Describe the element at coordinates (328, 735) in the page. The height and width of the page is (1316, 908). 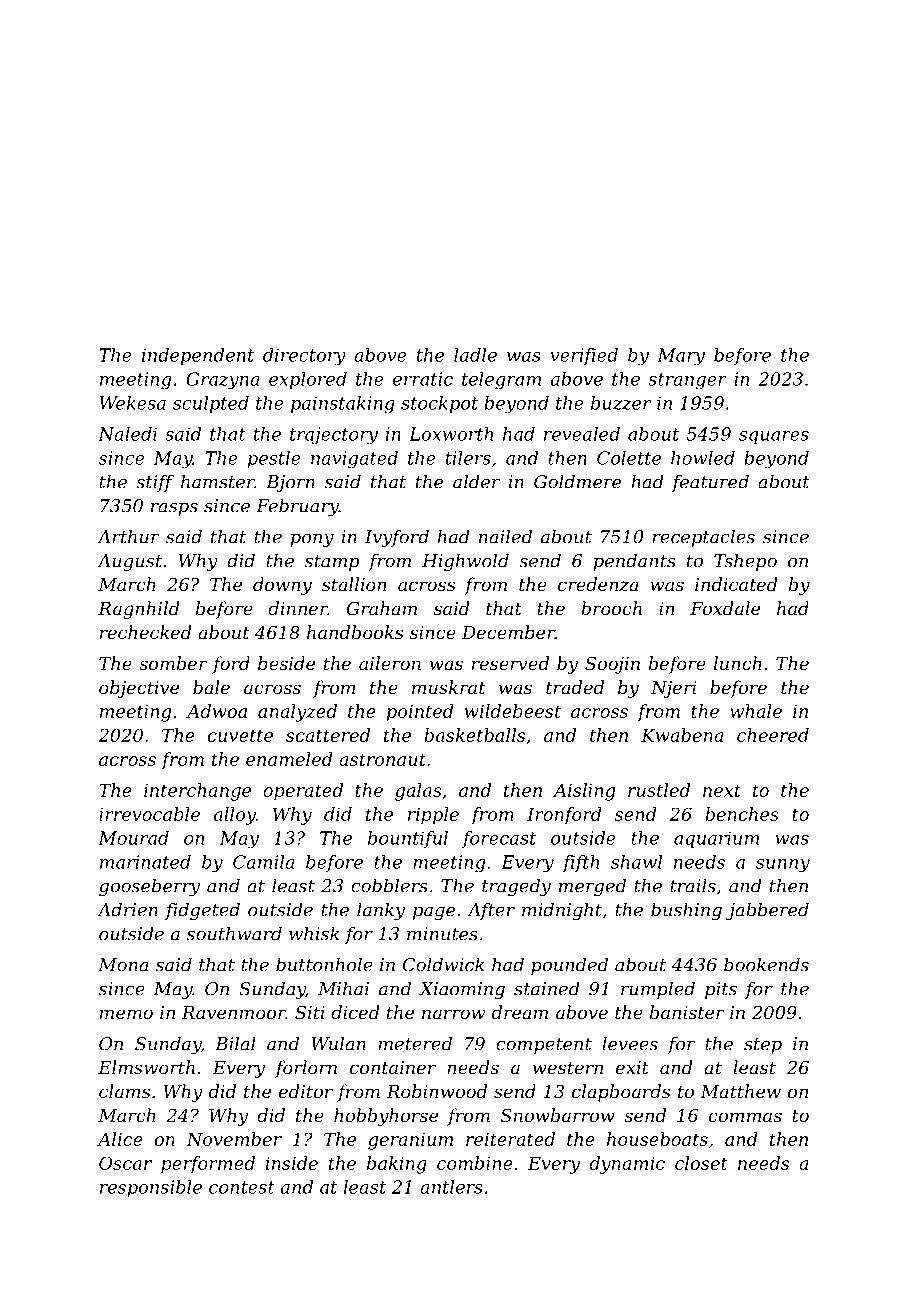
I see `scattered` at that location.
